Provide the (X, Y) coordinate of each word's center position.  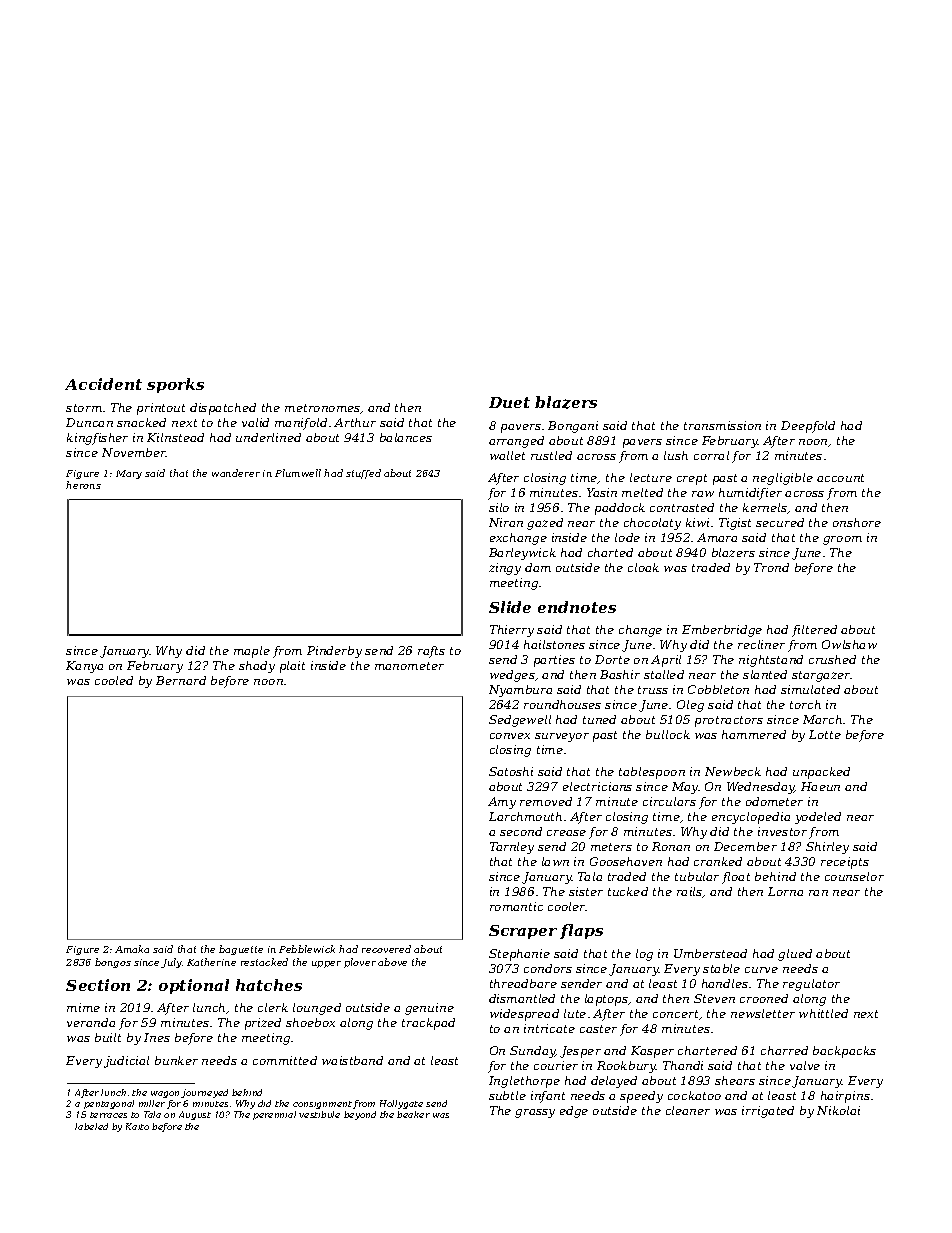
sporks (175, 385)
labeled (91, 1126)
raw (703, 494)
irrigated (768, 1112)
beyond (360, 1115)
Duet (509, 402)
